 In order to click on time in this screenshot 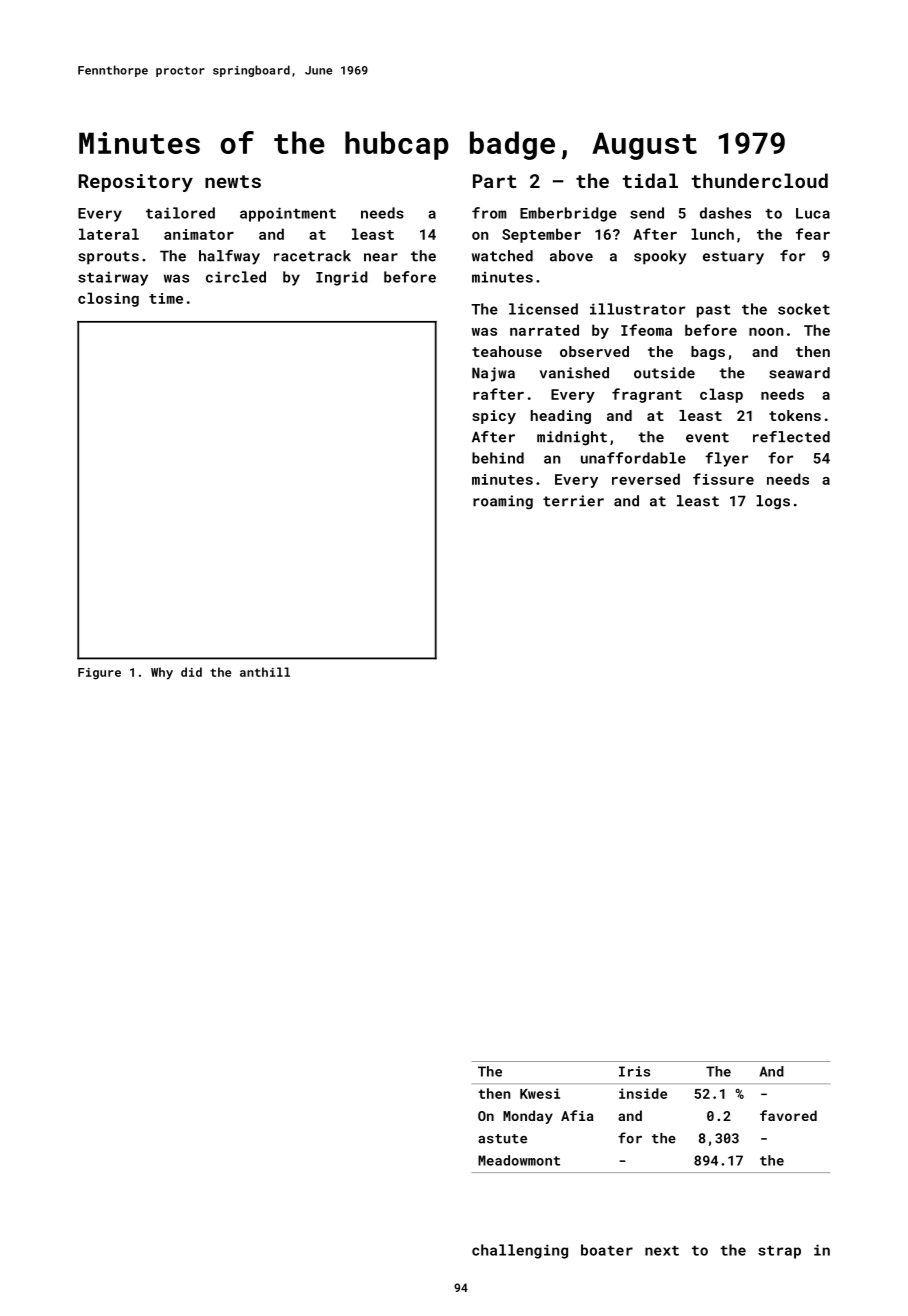, I will do `click(166, 298)`.
